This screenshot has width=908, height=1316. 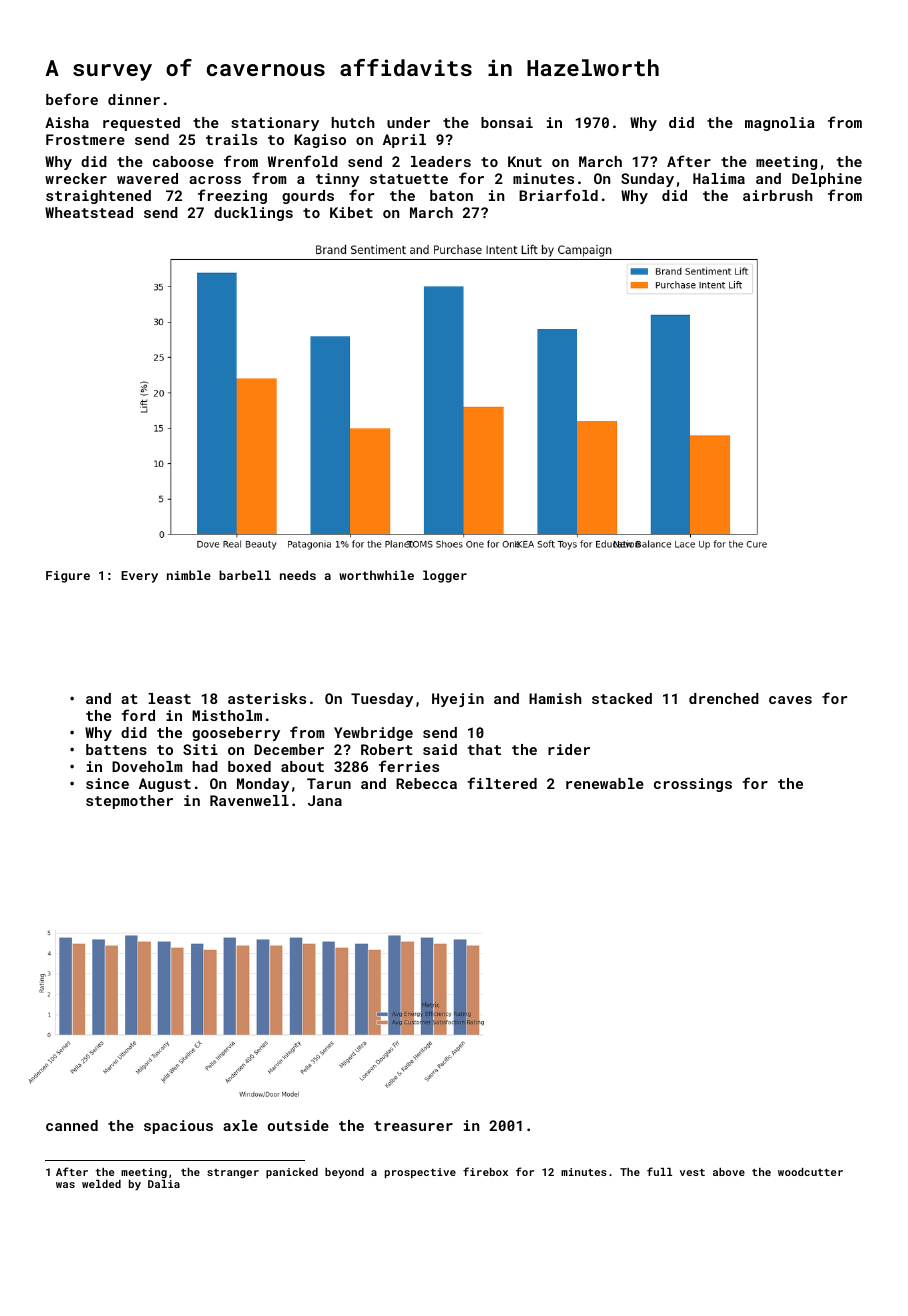 What do you see at coordinates (139, 577) in the screenshot?
I see `Every` at bounding box center [139, 577].
